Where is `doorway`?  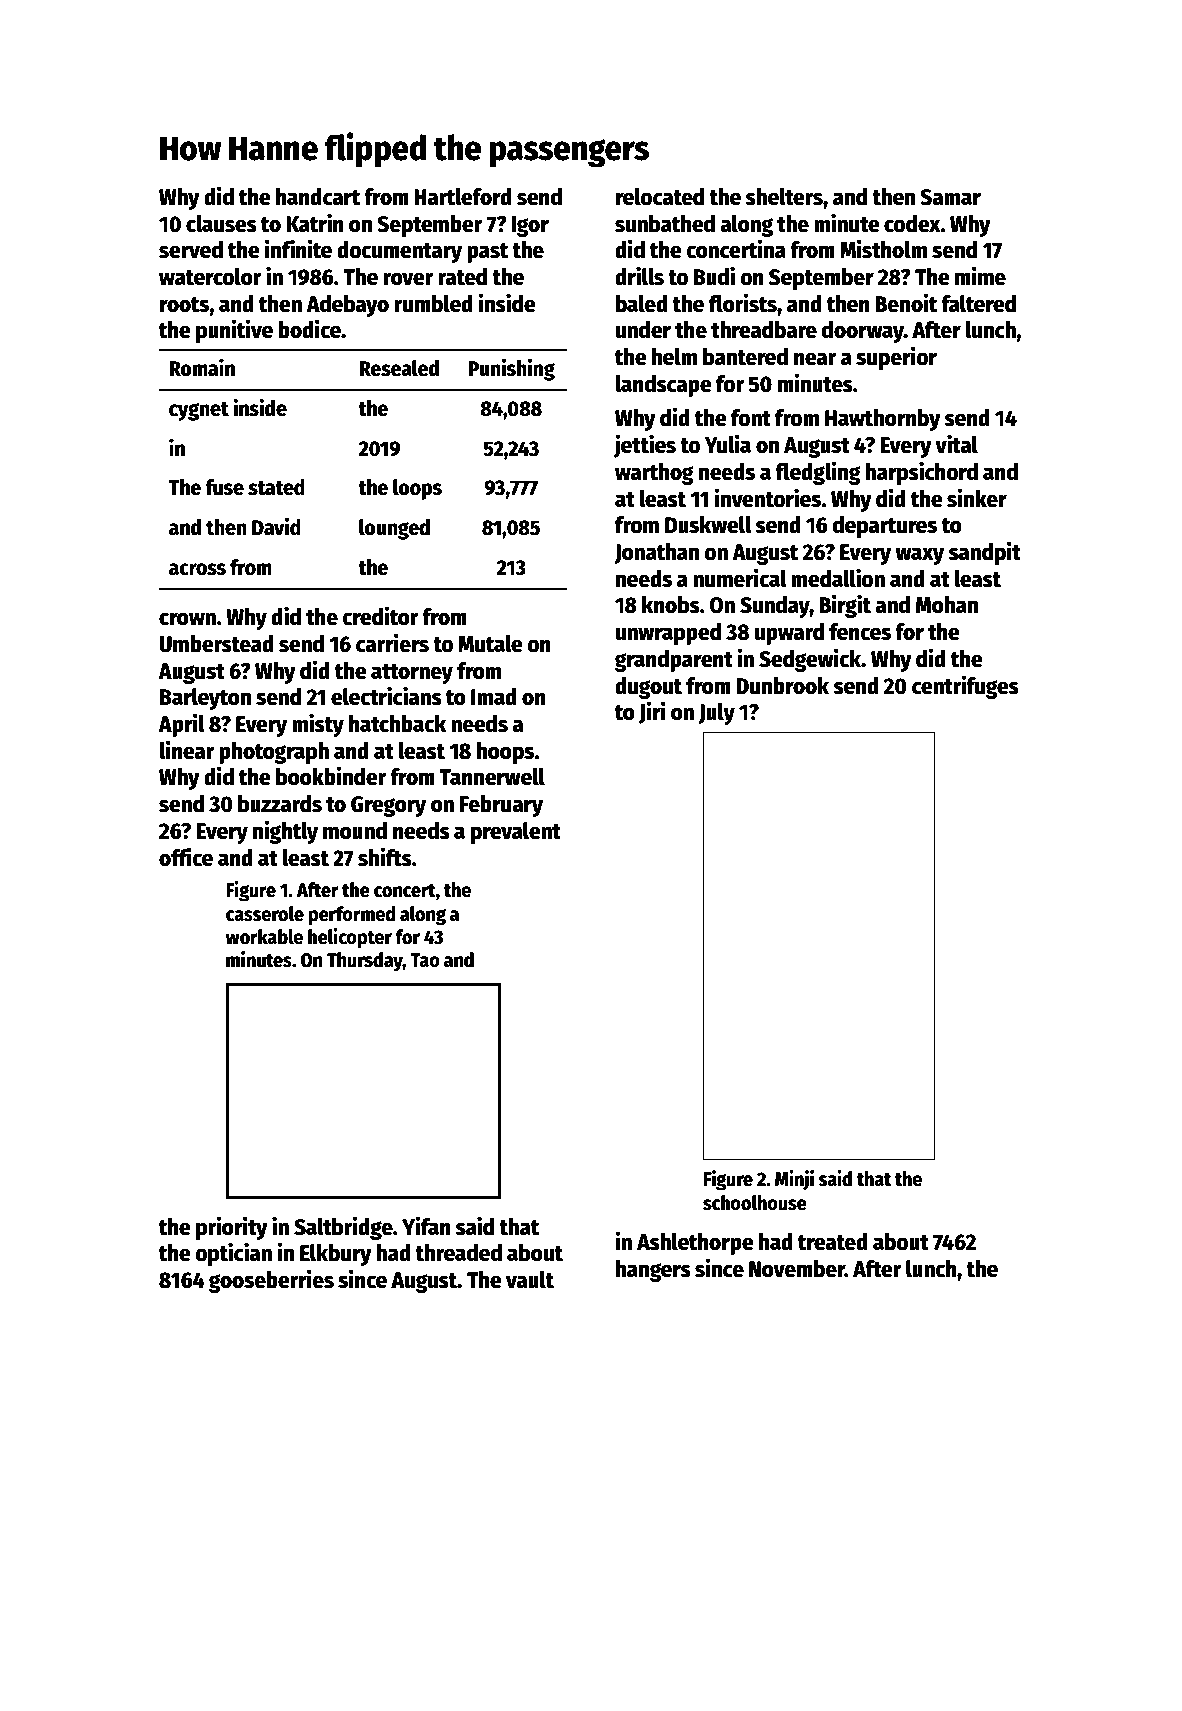 doorway is located at coordinates (863, 332).
